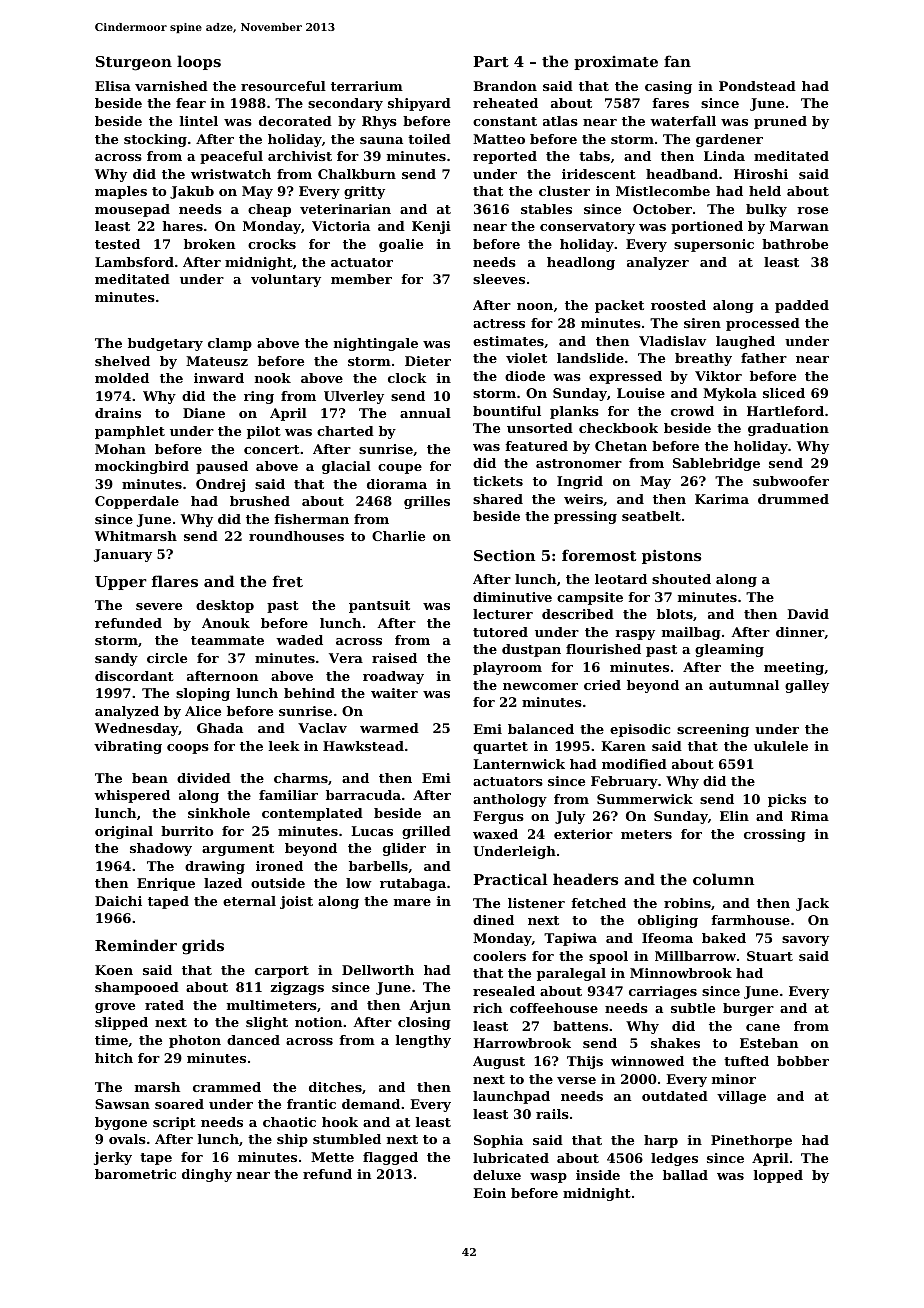 This document has width=924, height=1308. What do you see at coordinates (734, 816) in the document?
I see `Elin` at bounding box center [734, 816].
